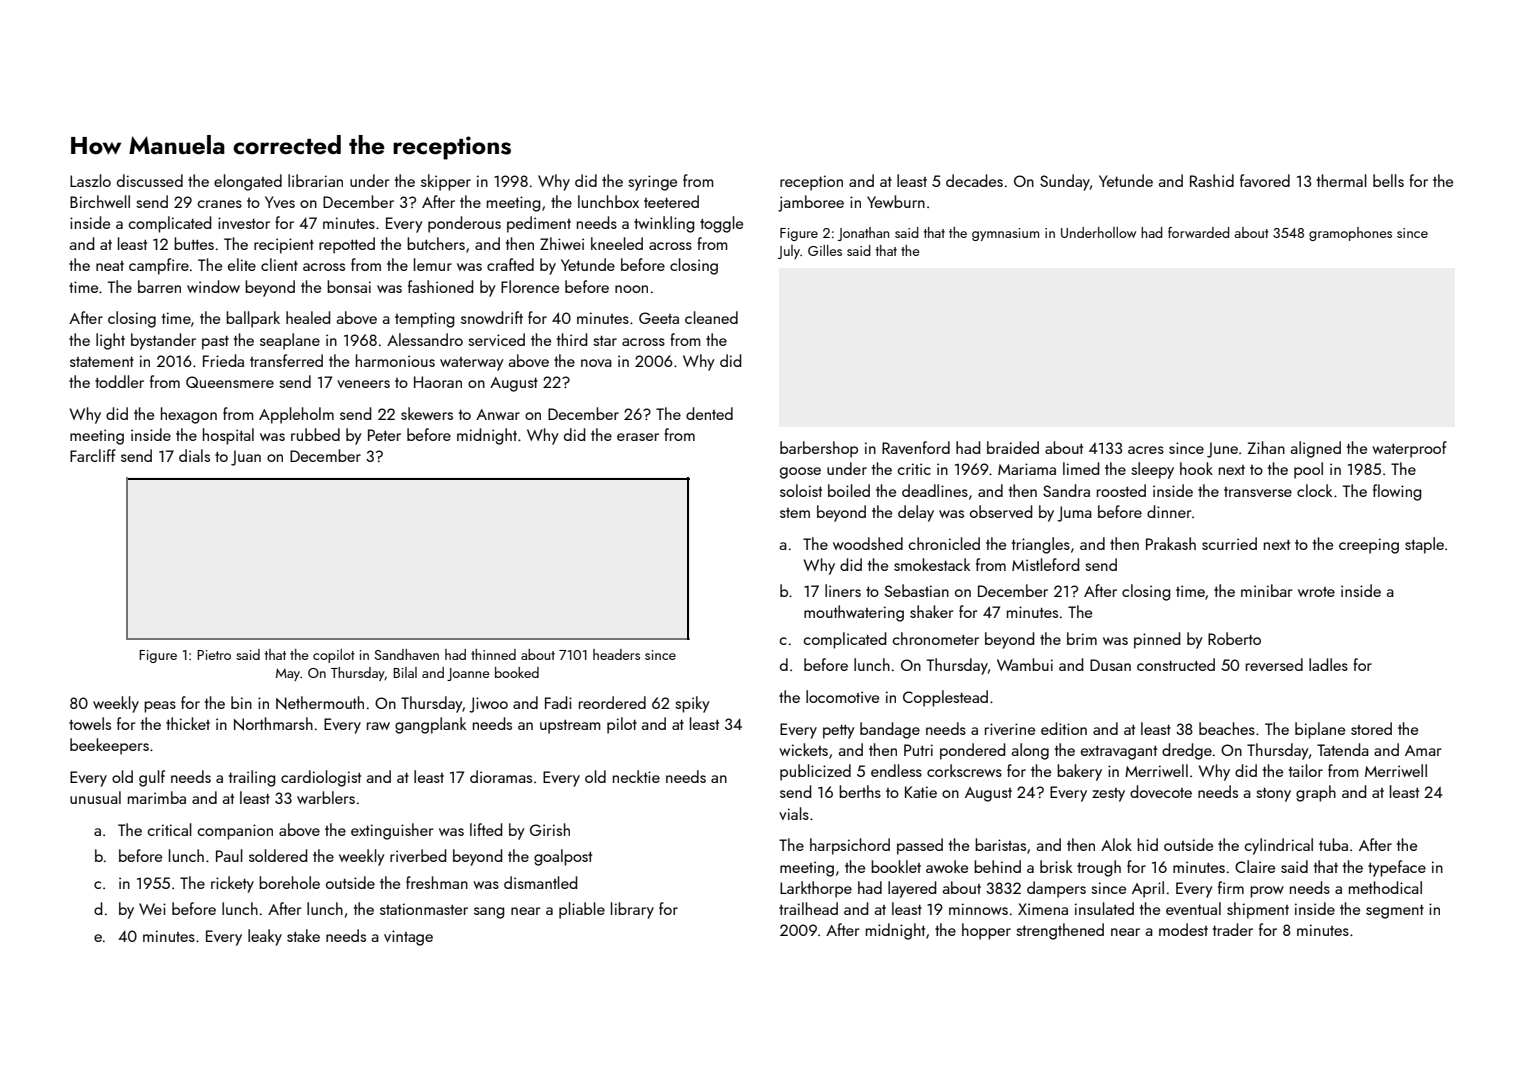 The width and height of the page is (1525, 1078). Describe the element at coordinates (278, 855) in the page. I see `soldered` at that location.
